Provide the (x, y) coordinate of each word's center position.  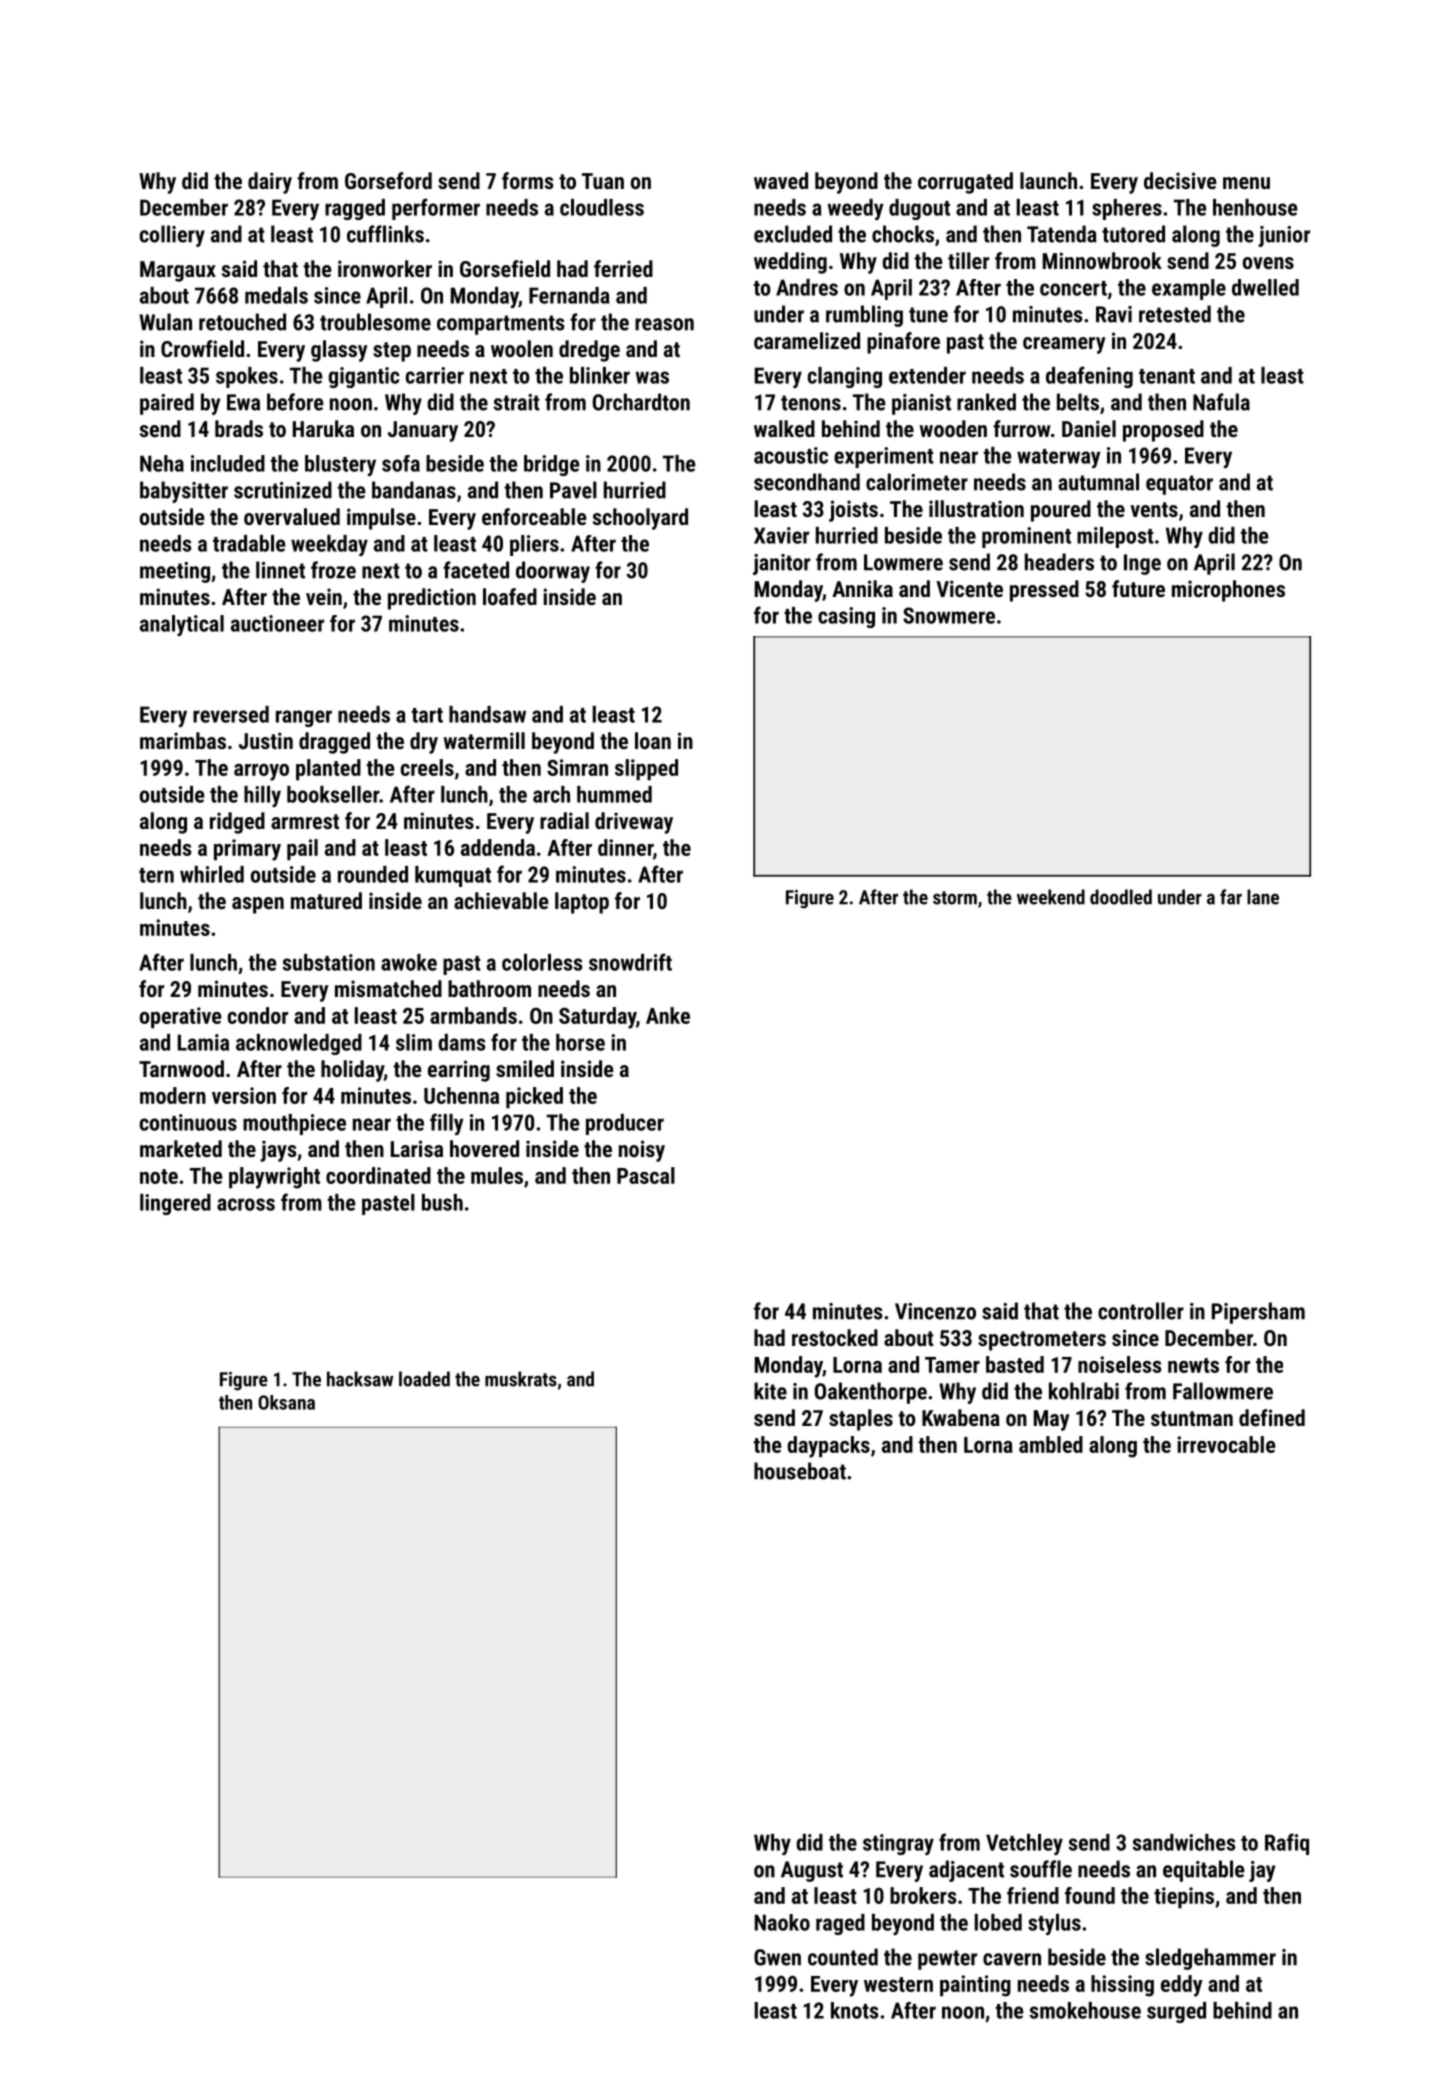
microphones (1228, 591)
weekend (1051, 897)
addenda (498, 847)
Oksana (286, 1402)
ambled (1051, 1444)
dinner (625, 847)
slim (414, 1042)
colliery (172, 236)
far (1231, 897)
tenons (811, 403)
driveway (634, 823)
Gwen (777, 1957)
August (812, 1871)
